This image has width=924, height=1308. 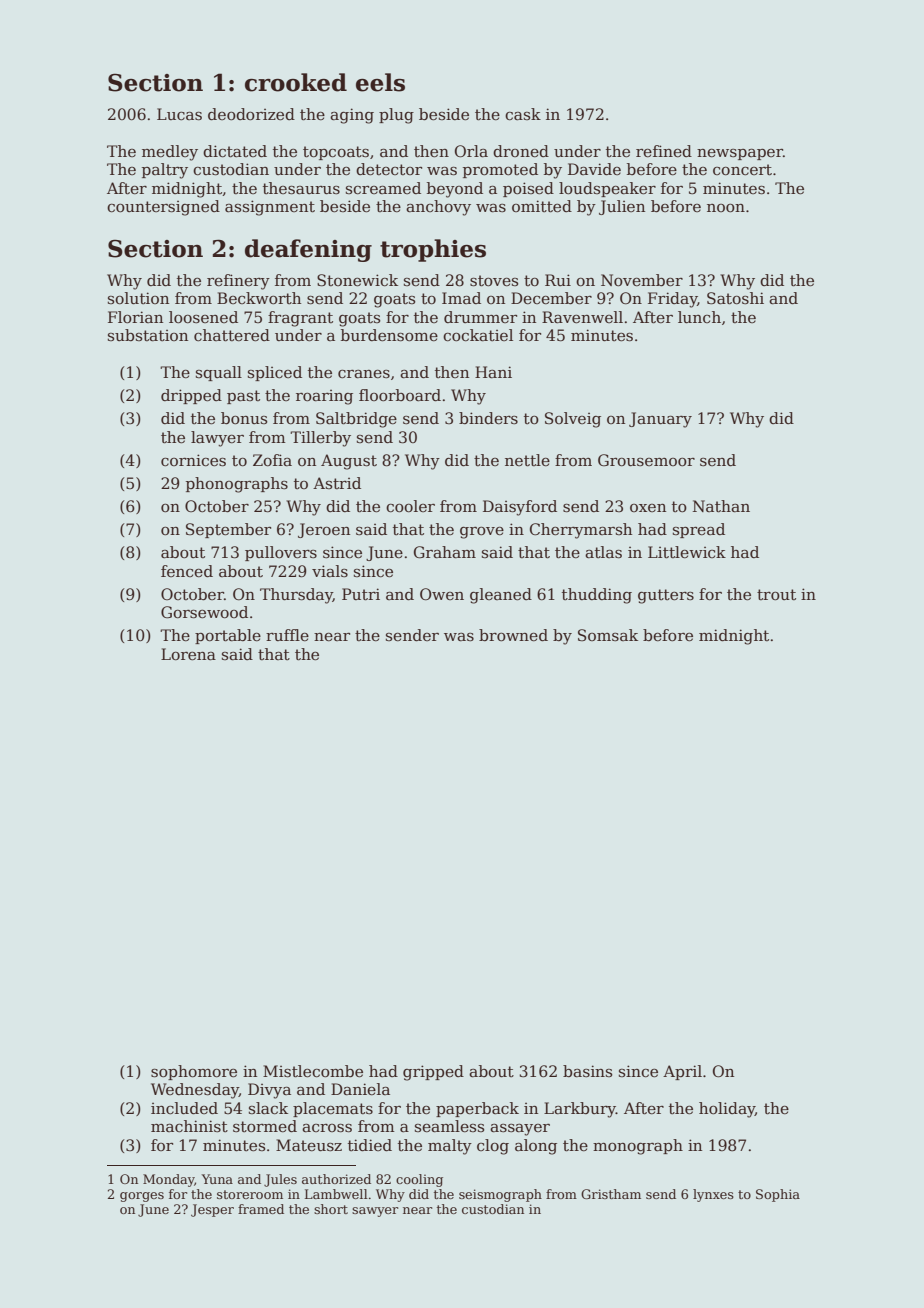 What do you see at coordinates (184, 1108) in the image?
I see `included` at bounding box center [184, 1108].
